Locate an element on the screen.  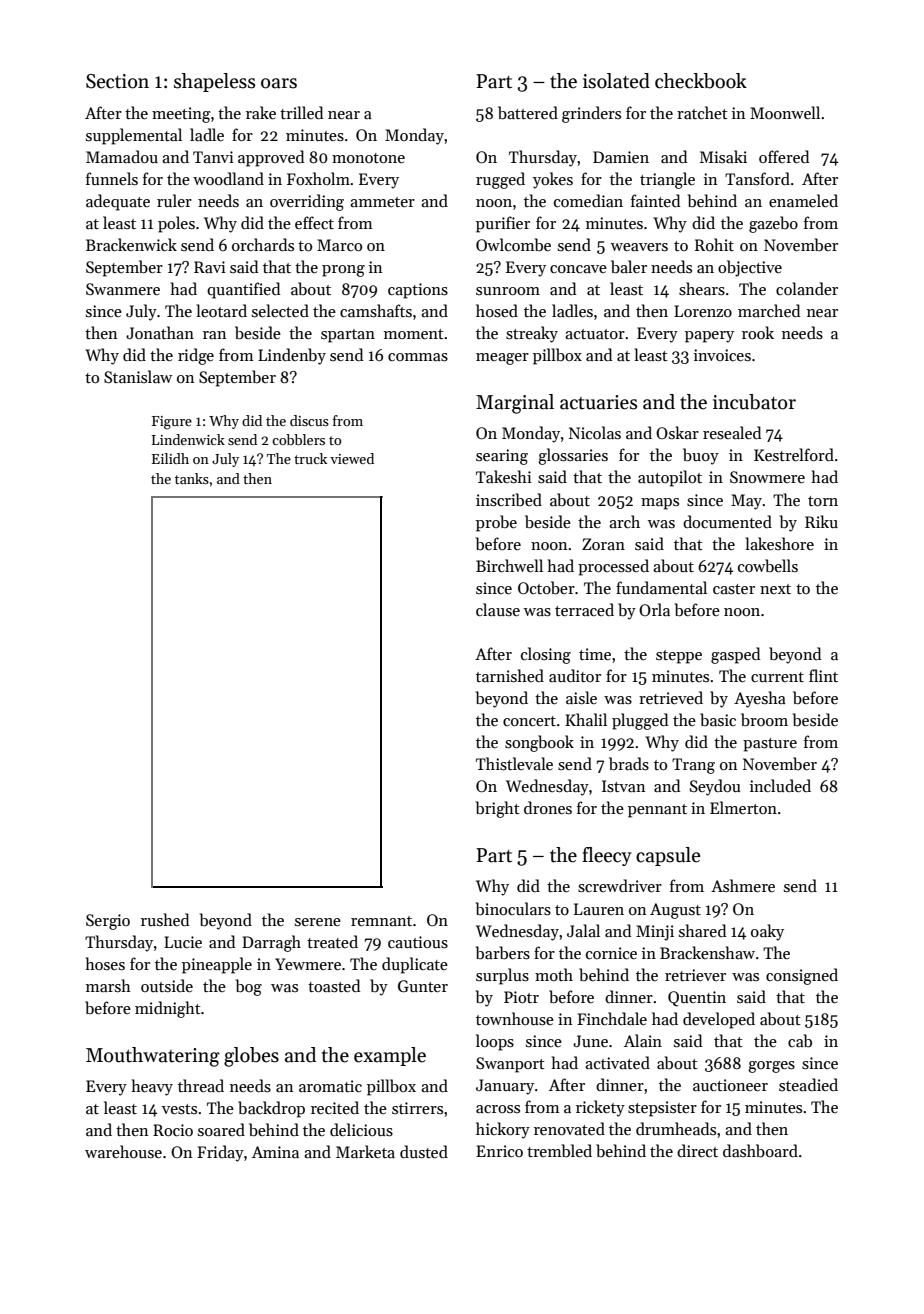
checkbook is located at coordinates (701, 81).
